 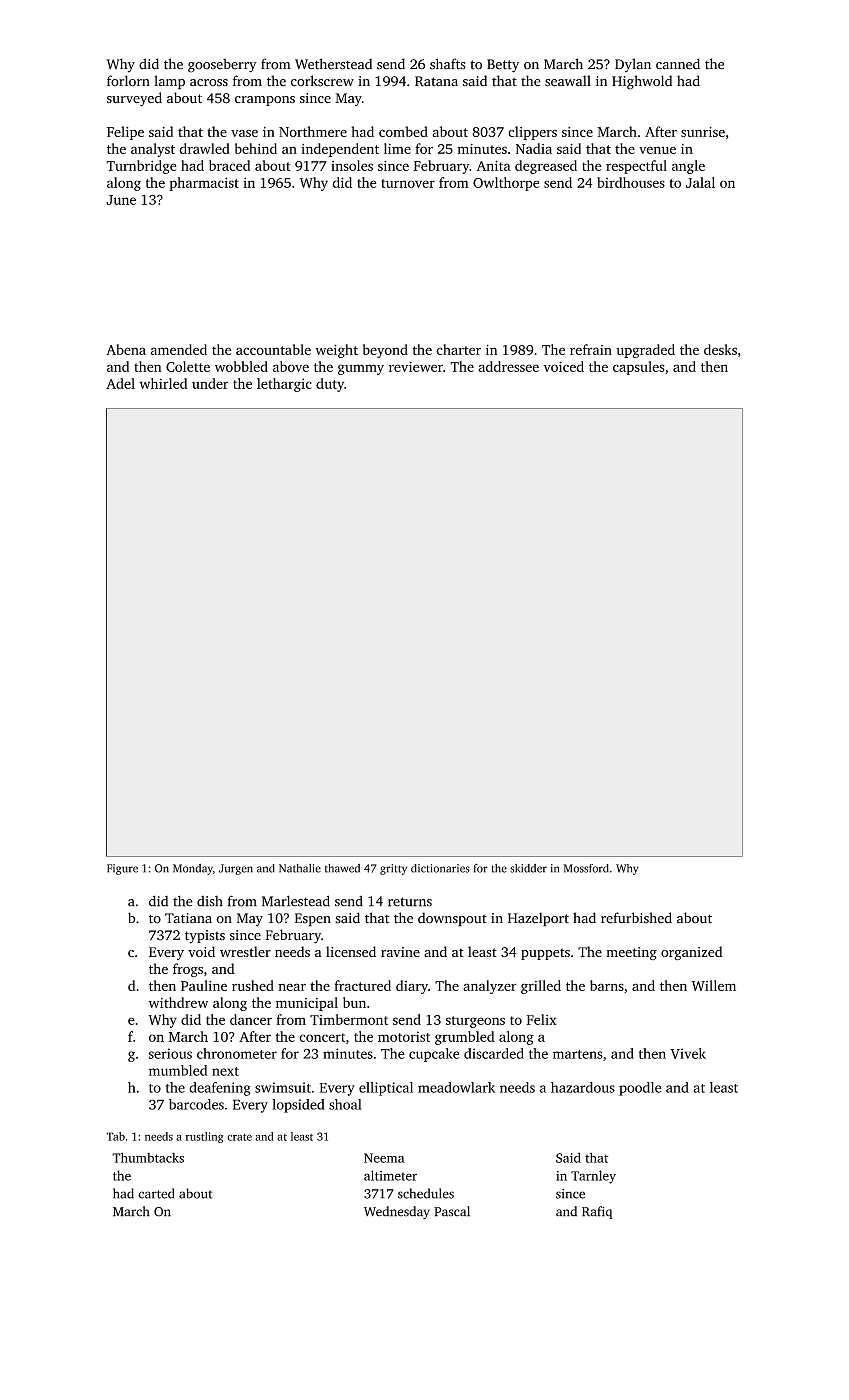 What do you see at coordinates (440, 868) in the document?
I see `dictionaries` at bounding box center [440, 868].
